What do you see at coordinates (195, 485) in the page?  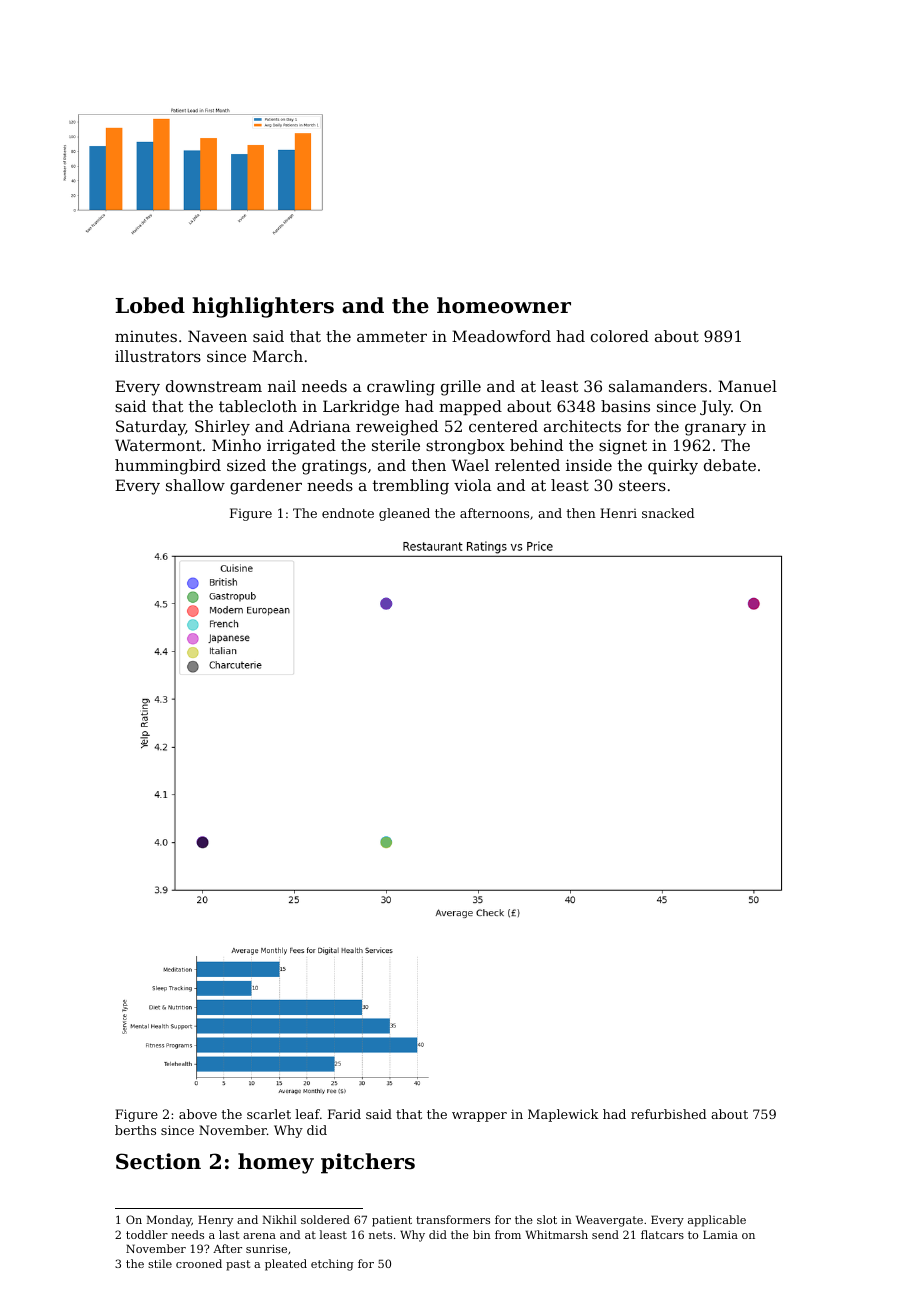 I see `shallow` at bounding box center [195, 485].
